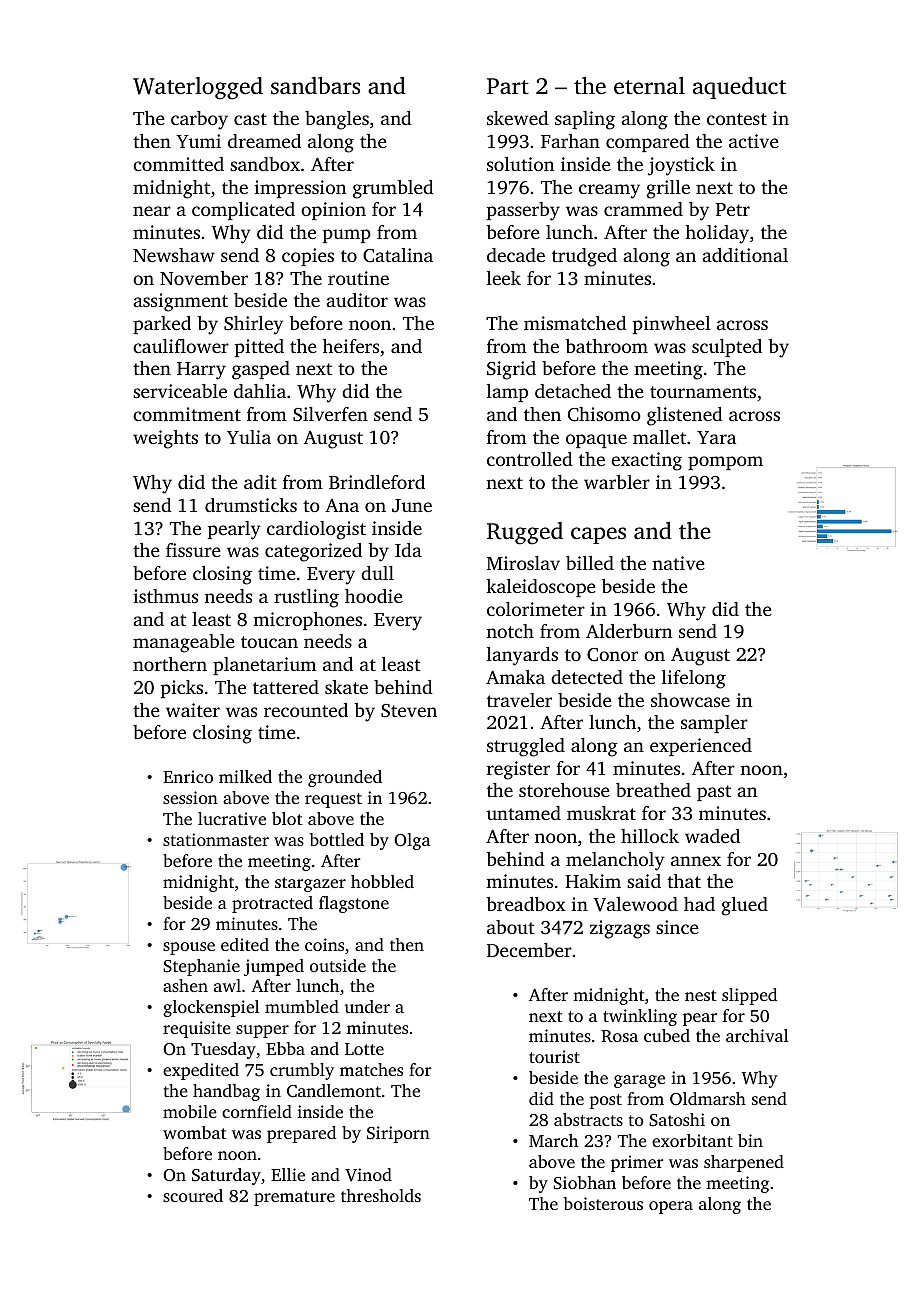 The width and height of the screenshot is (924, 1311). Describe the element at coordinates (188, 776) in the screenshot. I see `Enrico` at that location.
